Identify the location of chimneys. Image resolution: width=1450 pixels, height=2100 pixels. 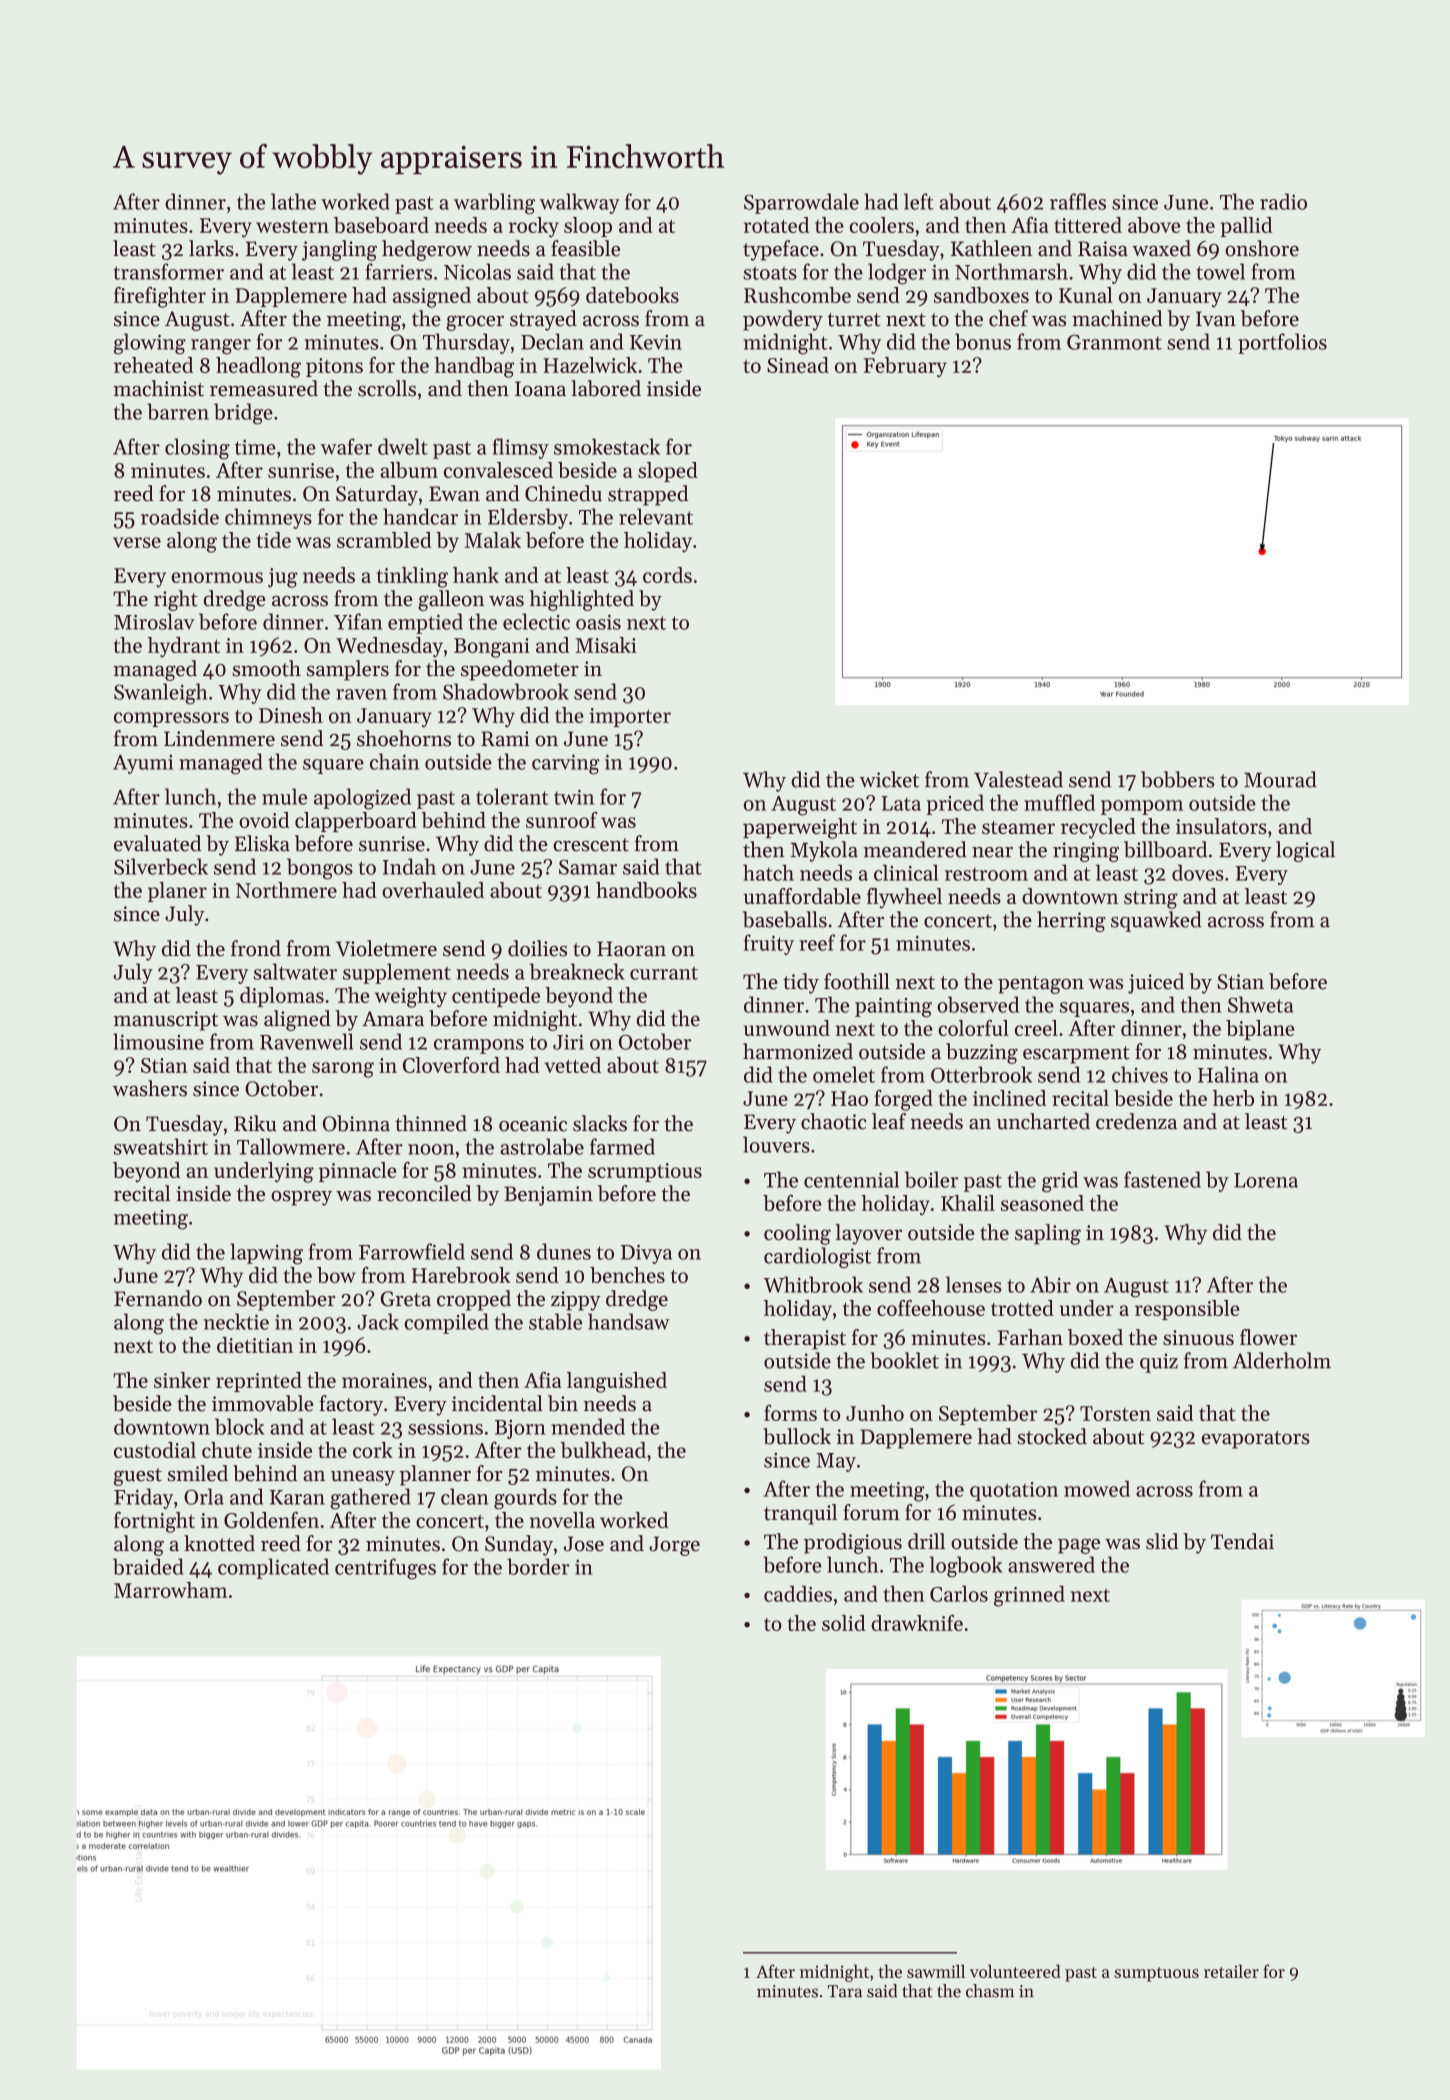
(268, 518).
